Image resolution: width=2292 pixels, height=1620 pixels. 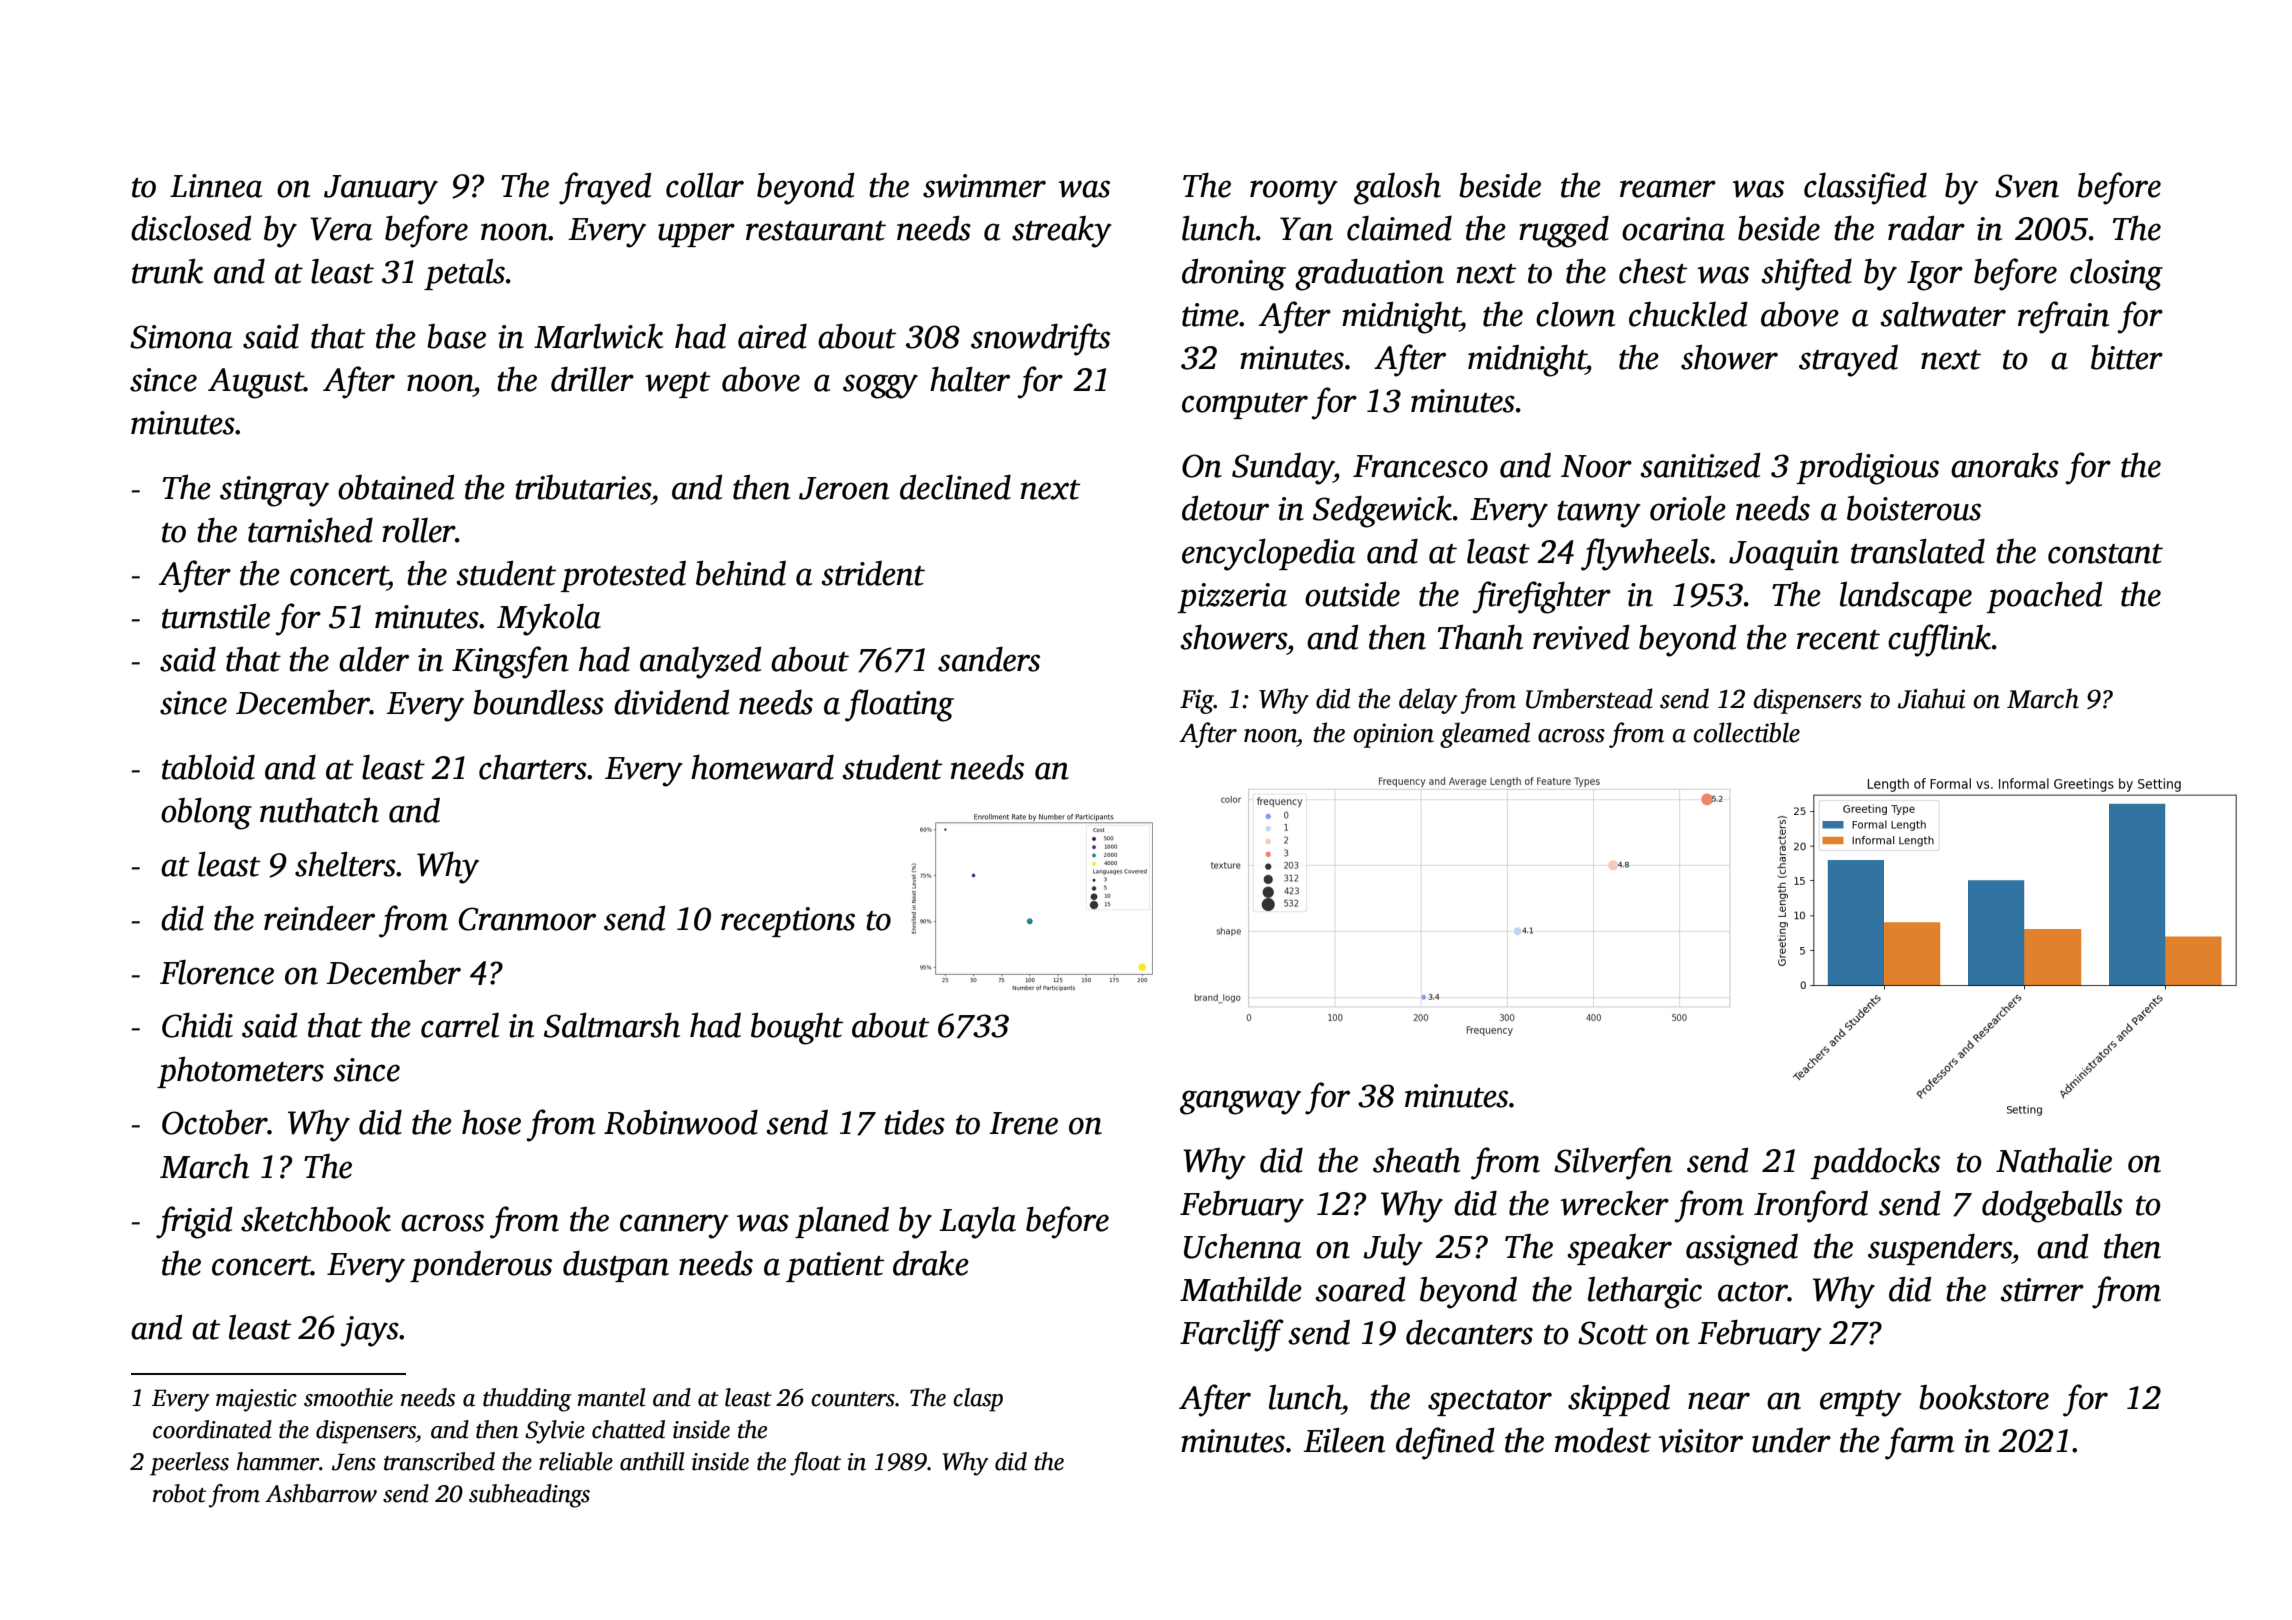 What do you see at coordinates (216, 616) in the screenshot?
I see `turnstile` at bounding box center [216, 616].
